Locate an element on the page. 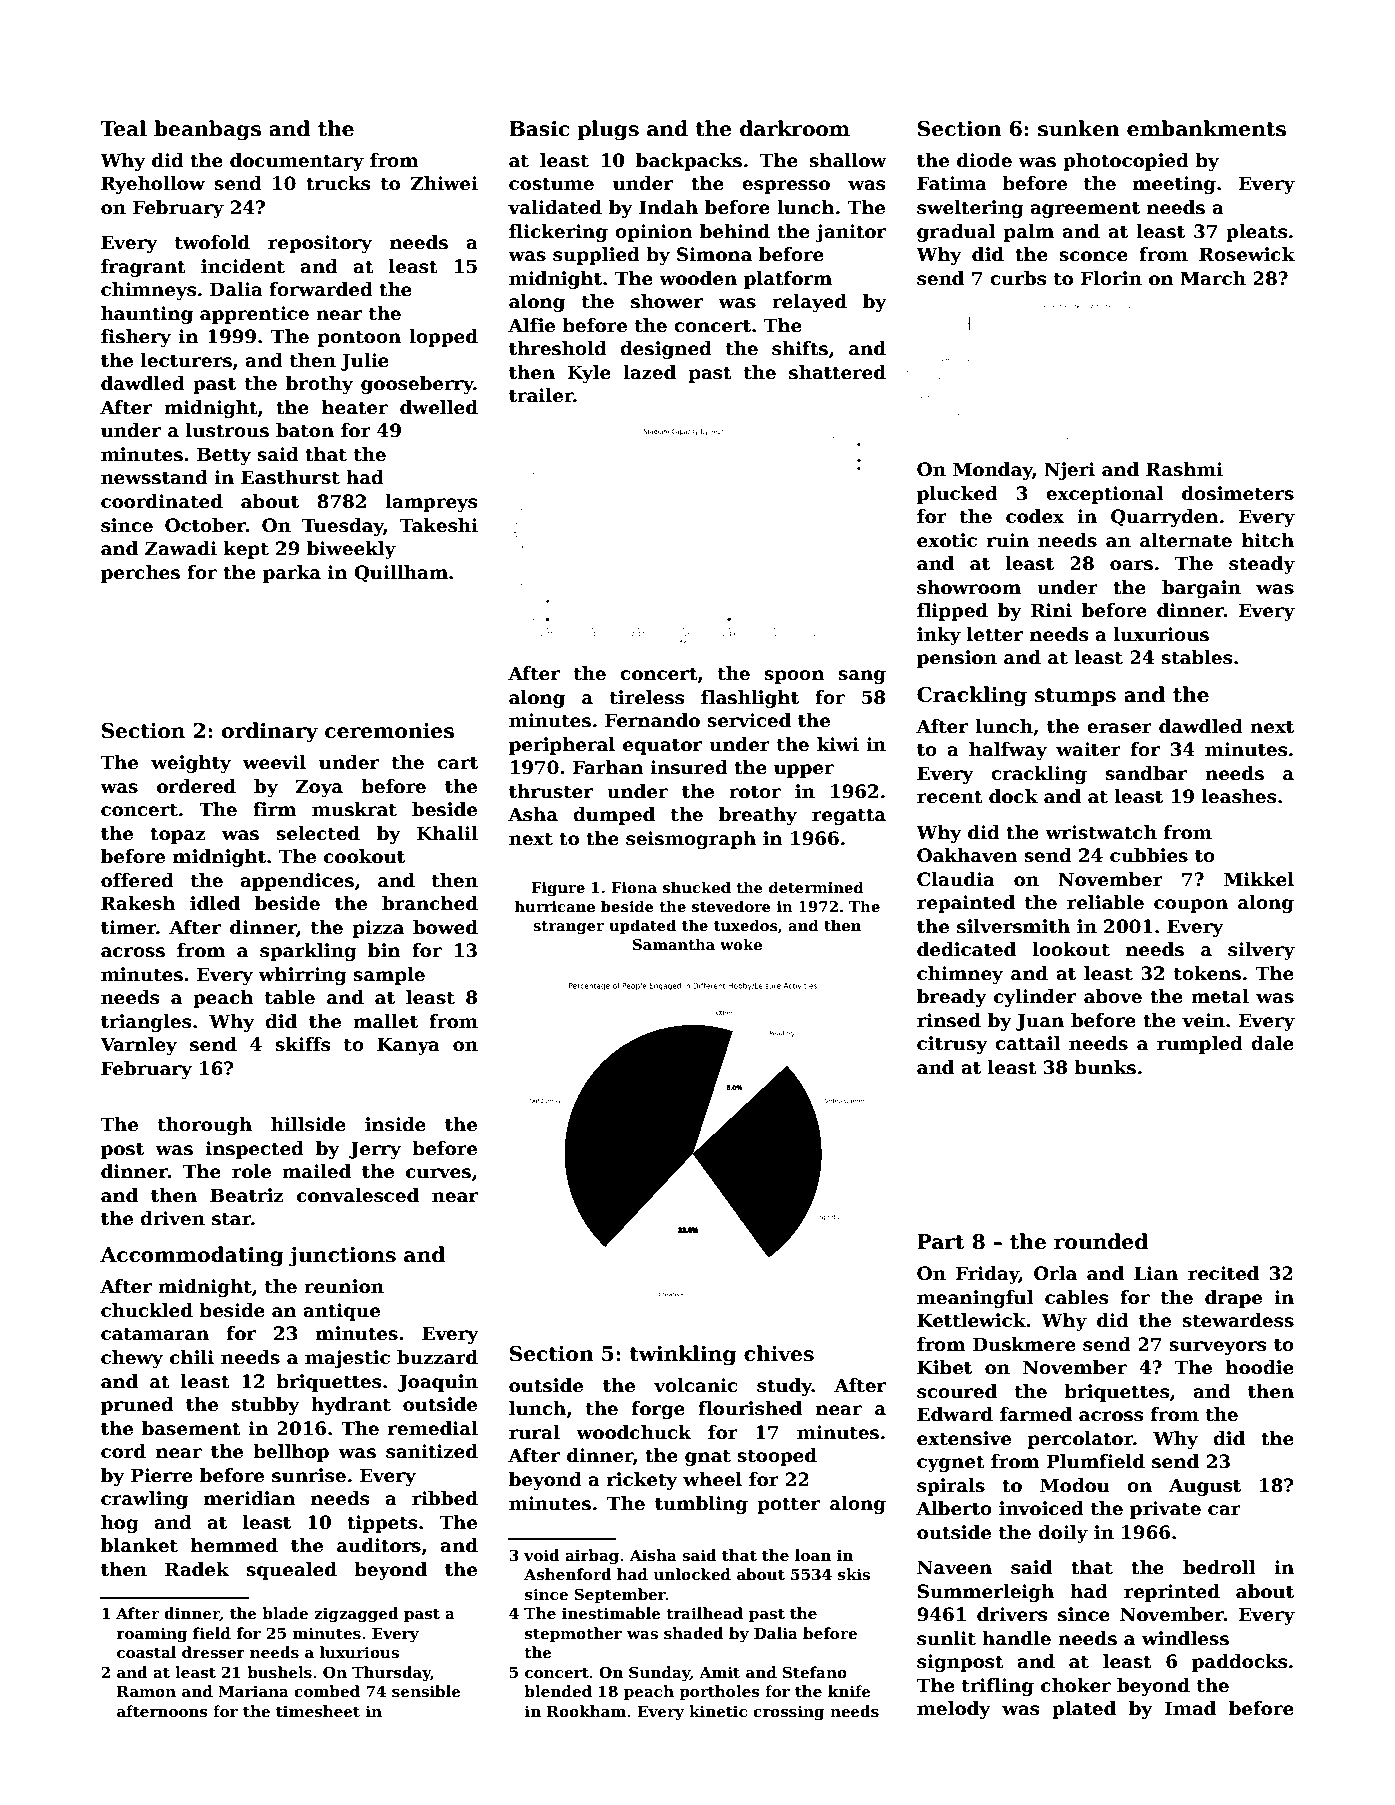  beanbags is located at coordinates (207, 130).
